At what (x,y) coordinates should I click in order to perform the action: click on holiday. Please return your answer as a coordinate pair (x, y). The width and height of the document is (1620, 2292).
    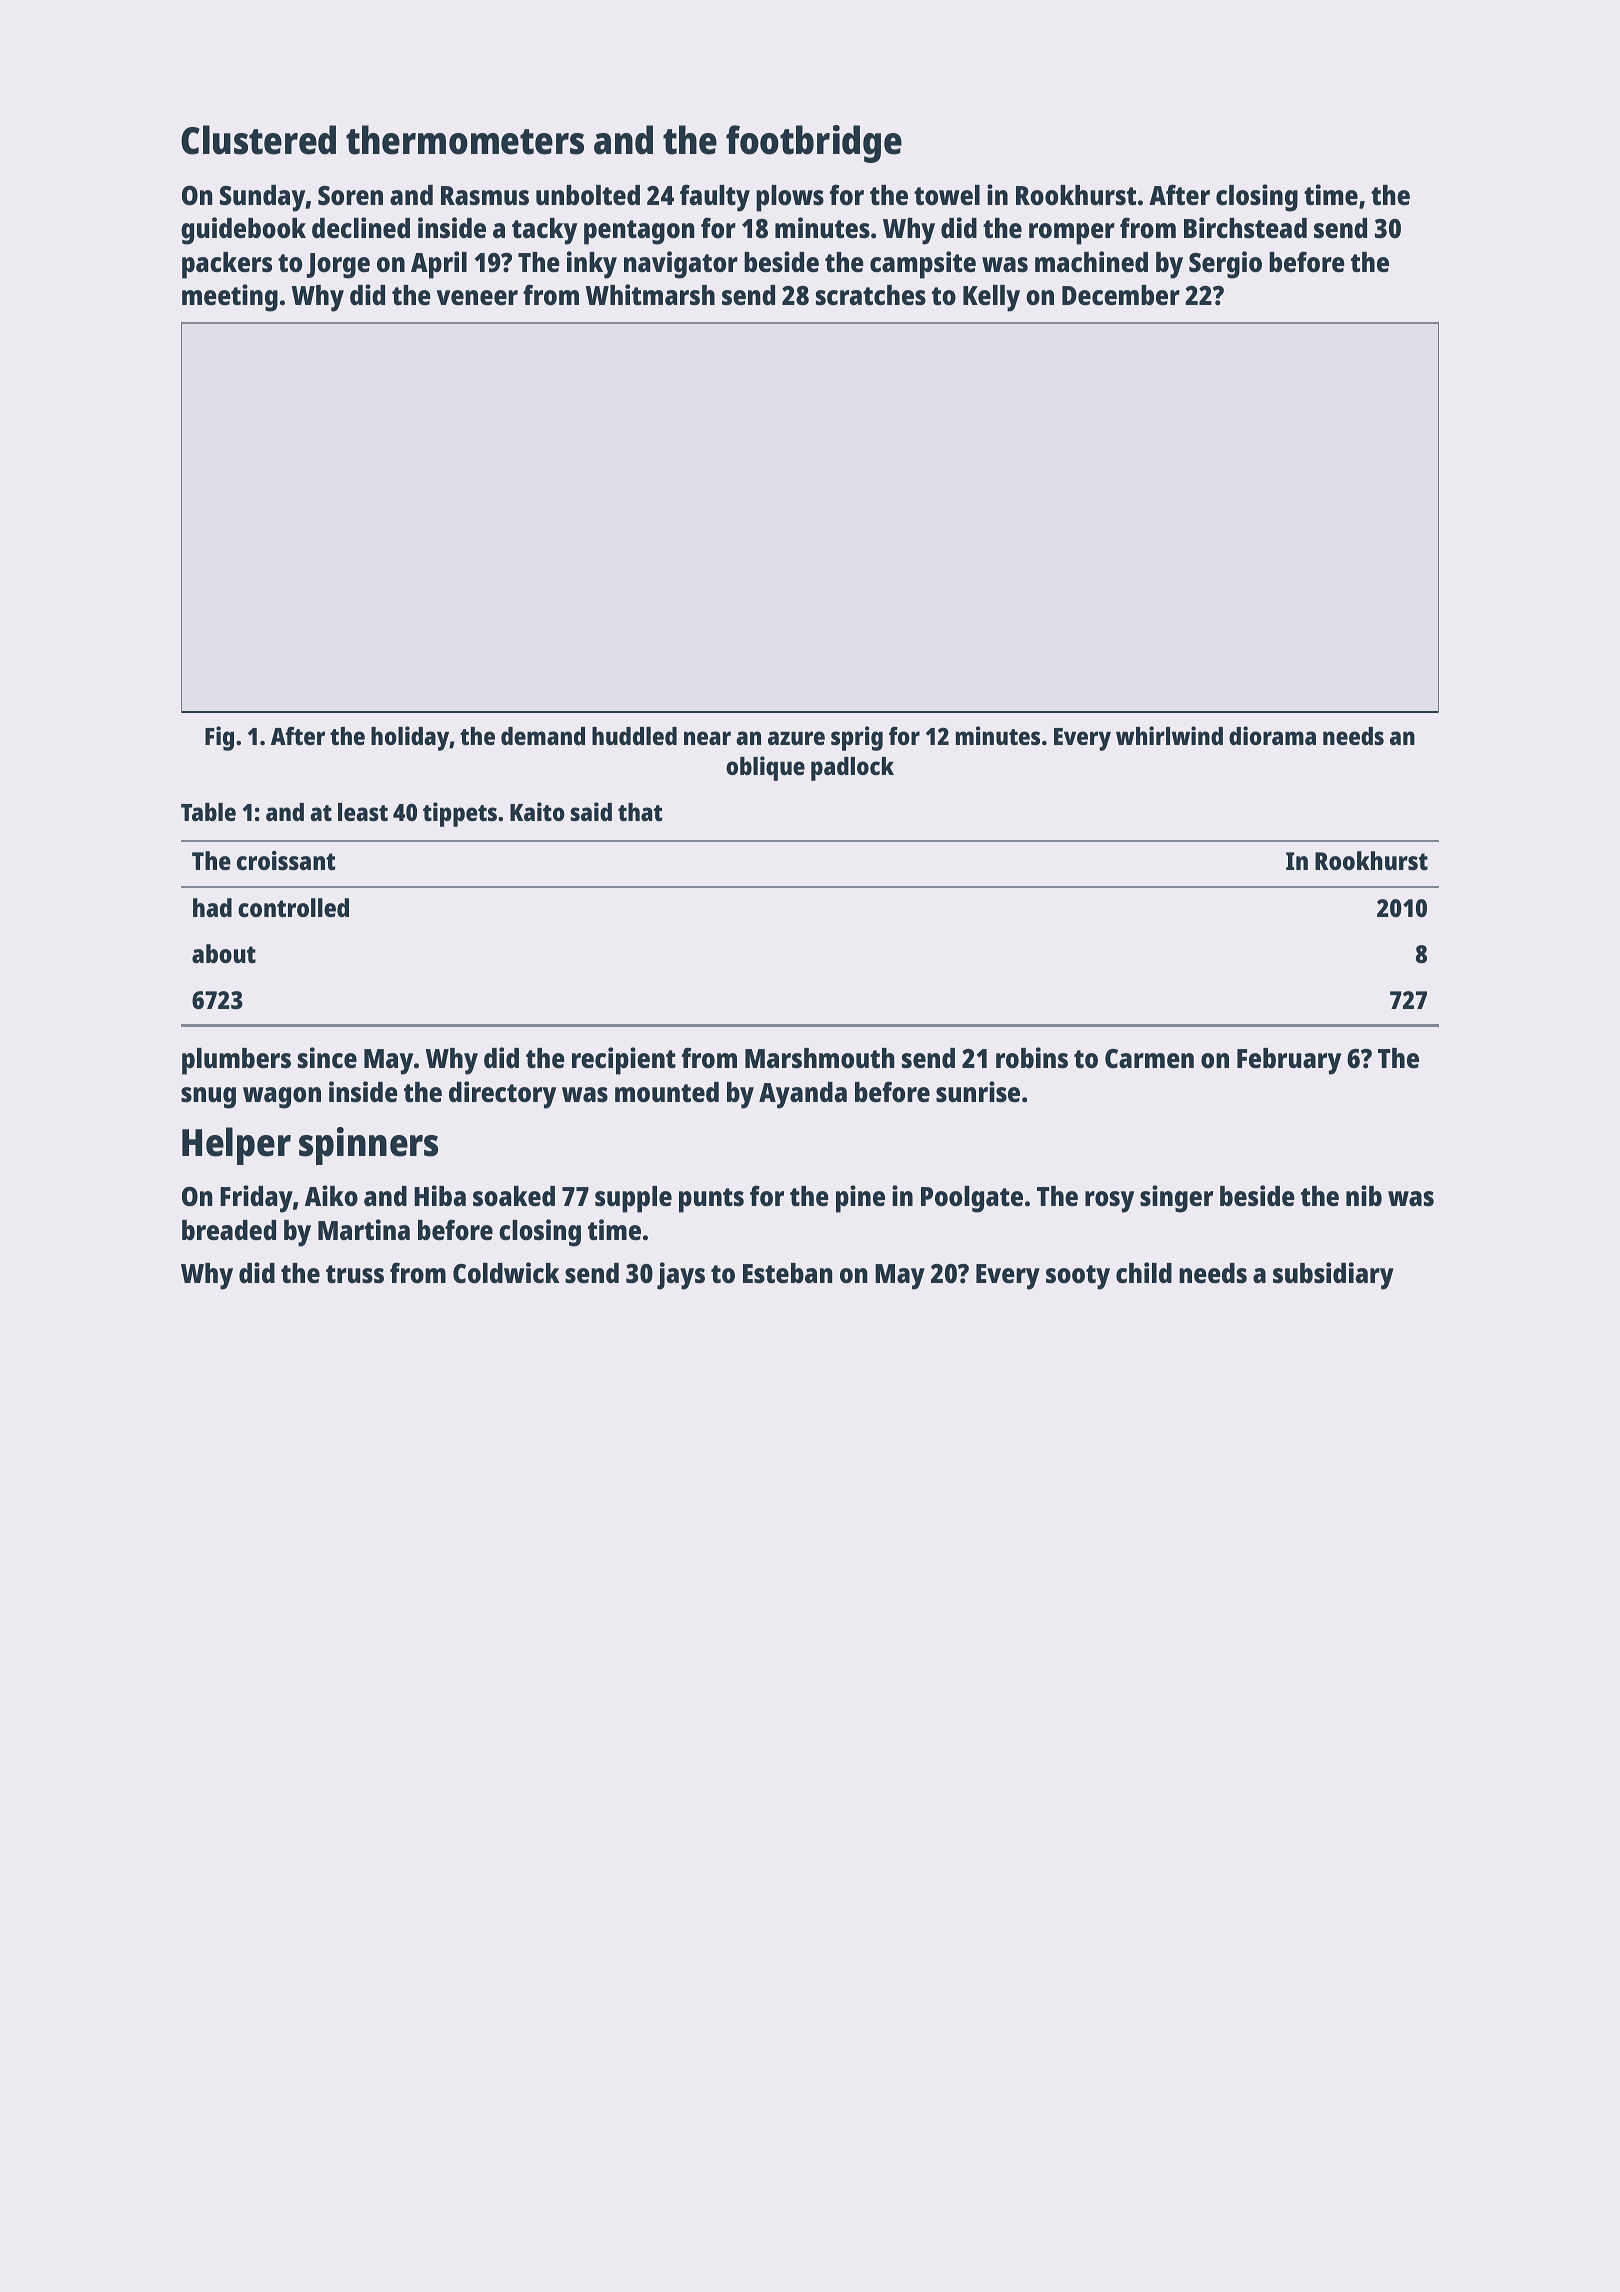
    Looking at the image, I should click on (410, 738).
